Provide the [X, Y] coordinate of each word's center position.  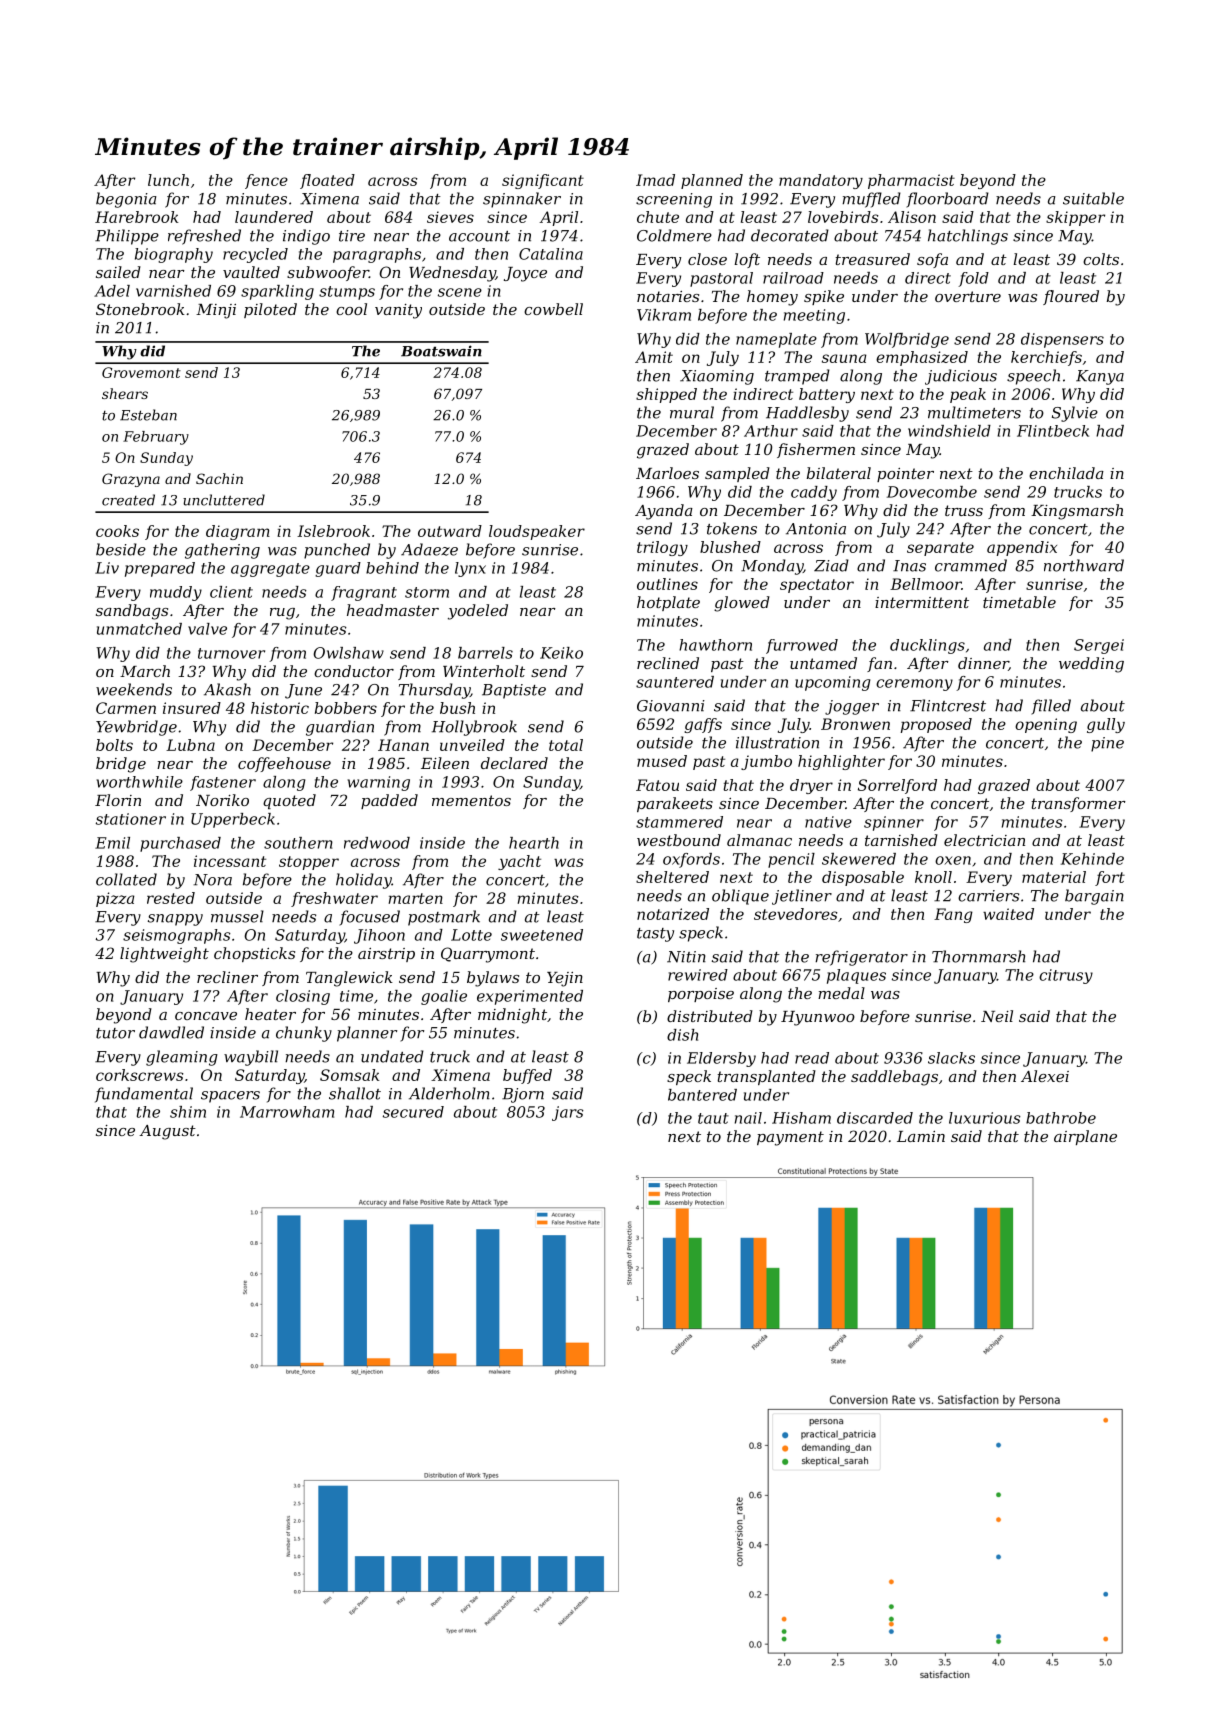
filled [1051, 707]
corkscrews [139, 1075]
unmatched [139, 629]
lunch [168, 180]
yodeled [478, 612]
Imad [655, 180]
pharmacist [911, 181]
